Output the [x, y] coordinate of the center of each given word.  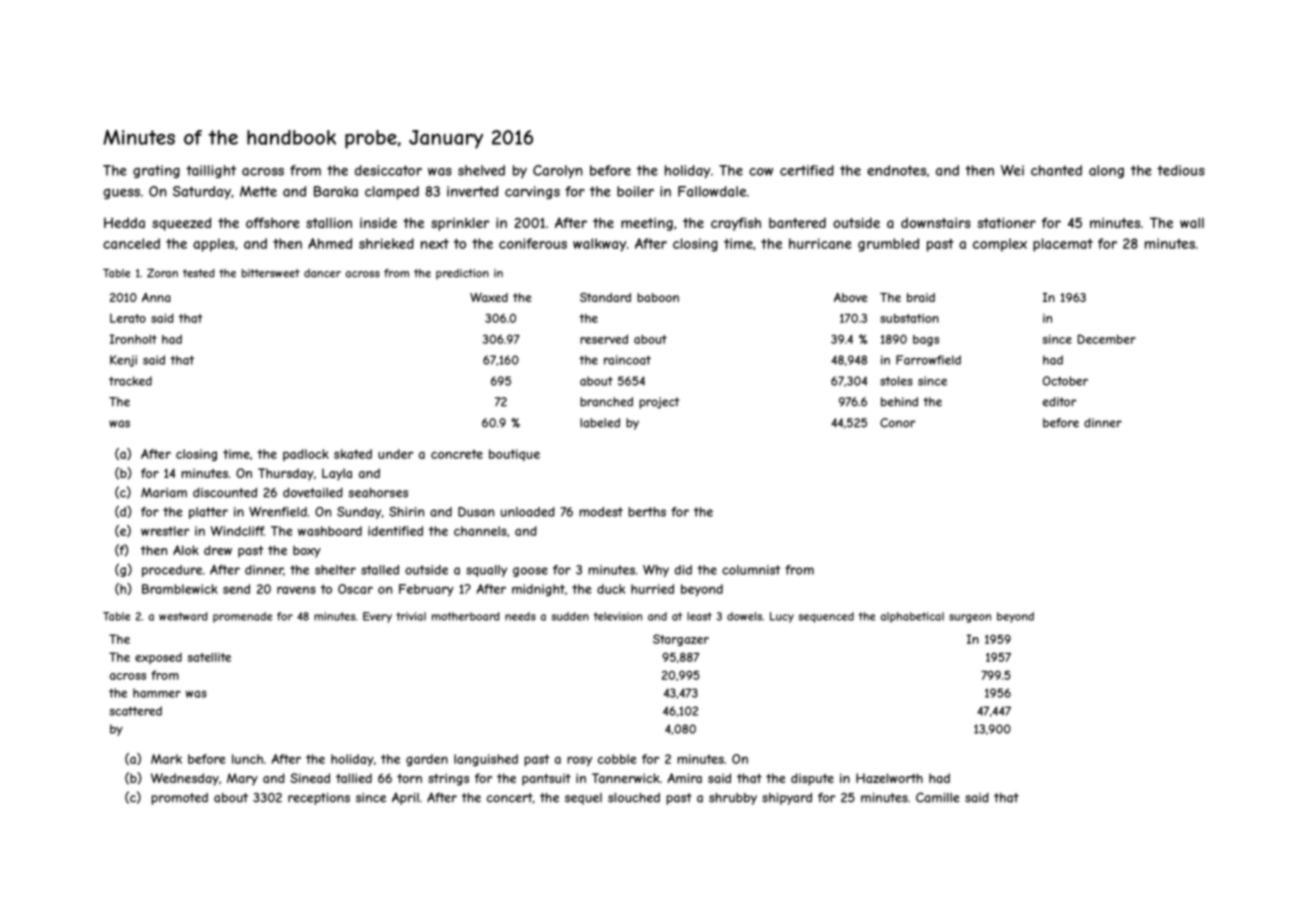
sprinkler [460, 224]
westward [183, 616]
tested [199, 273]
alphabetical [912, 617]
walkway [599, 245]
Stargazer [681, 640]
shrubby [733, 799]
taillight [211, 171]
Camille [937, 797]
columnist [751, 570]
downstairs [936, 222]
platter [208, 513]
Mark [166, 759]
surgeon [970, 618]
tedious [1181, 170]
